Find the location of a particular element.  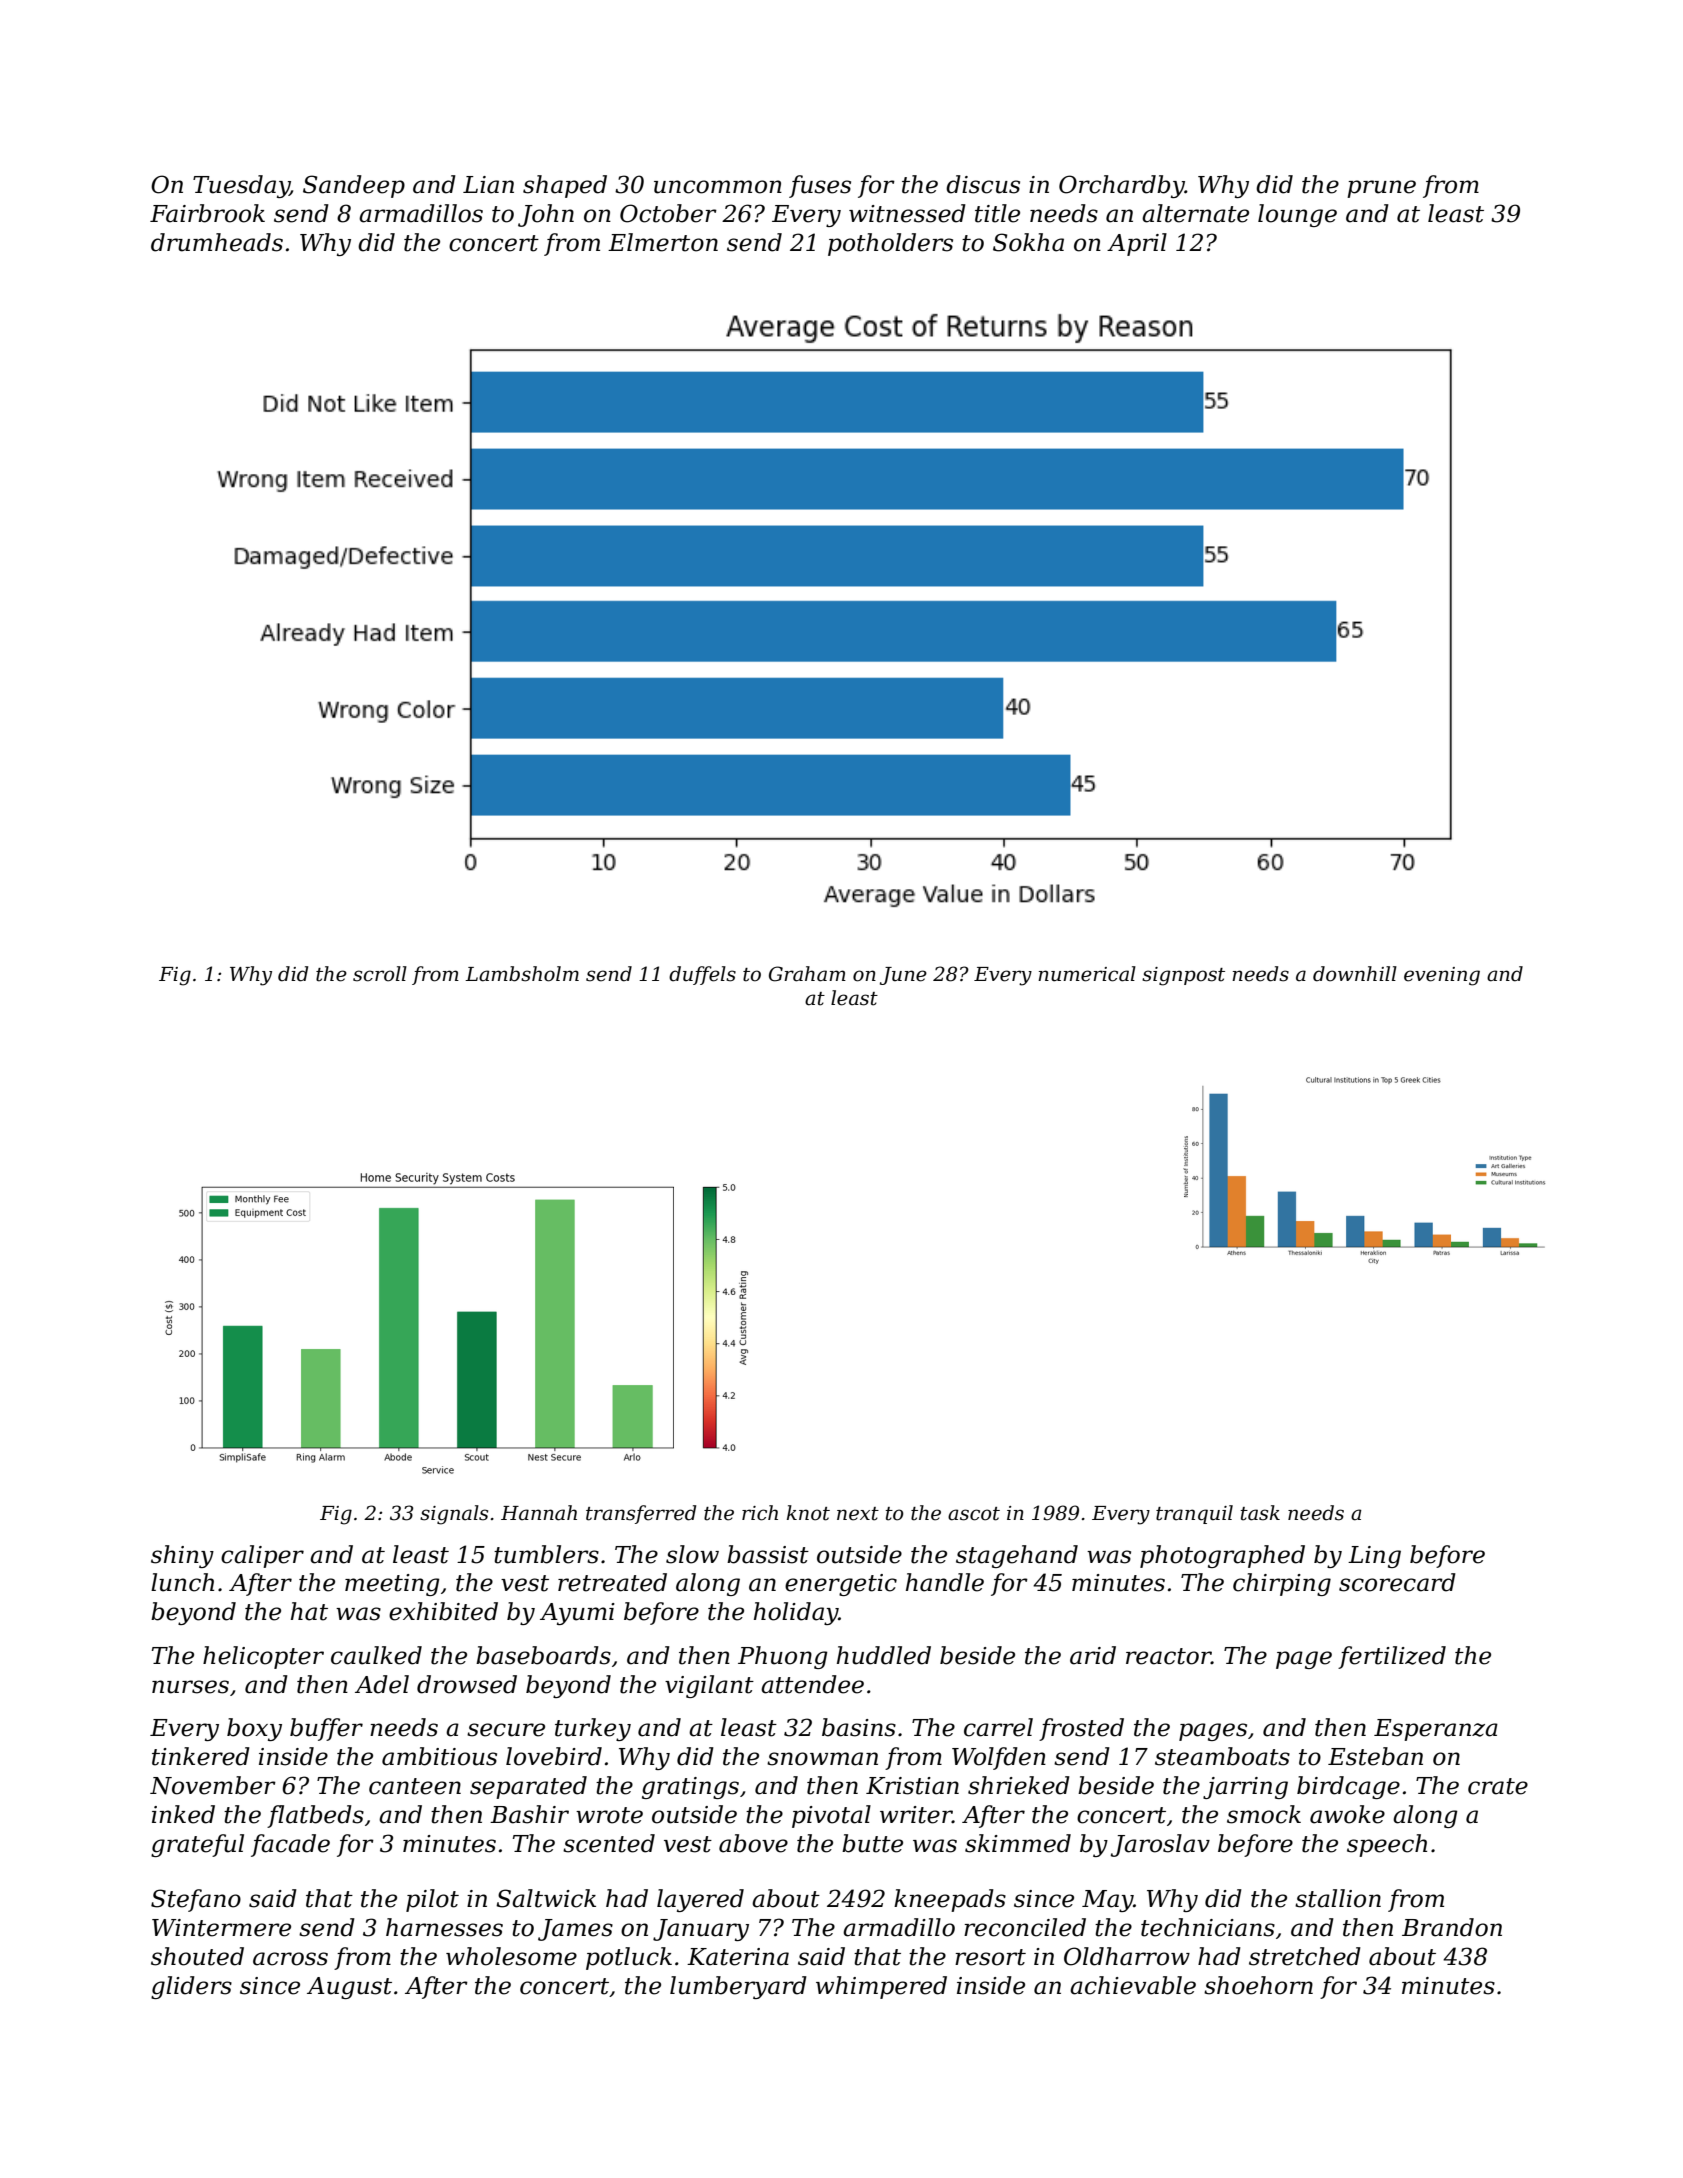

whimpered is located at coordinates (881, 1987).
